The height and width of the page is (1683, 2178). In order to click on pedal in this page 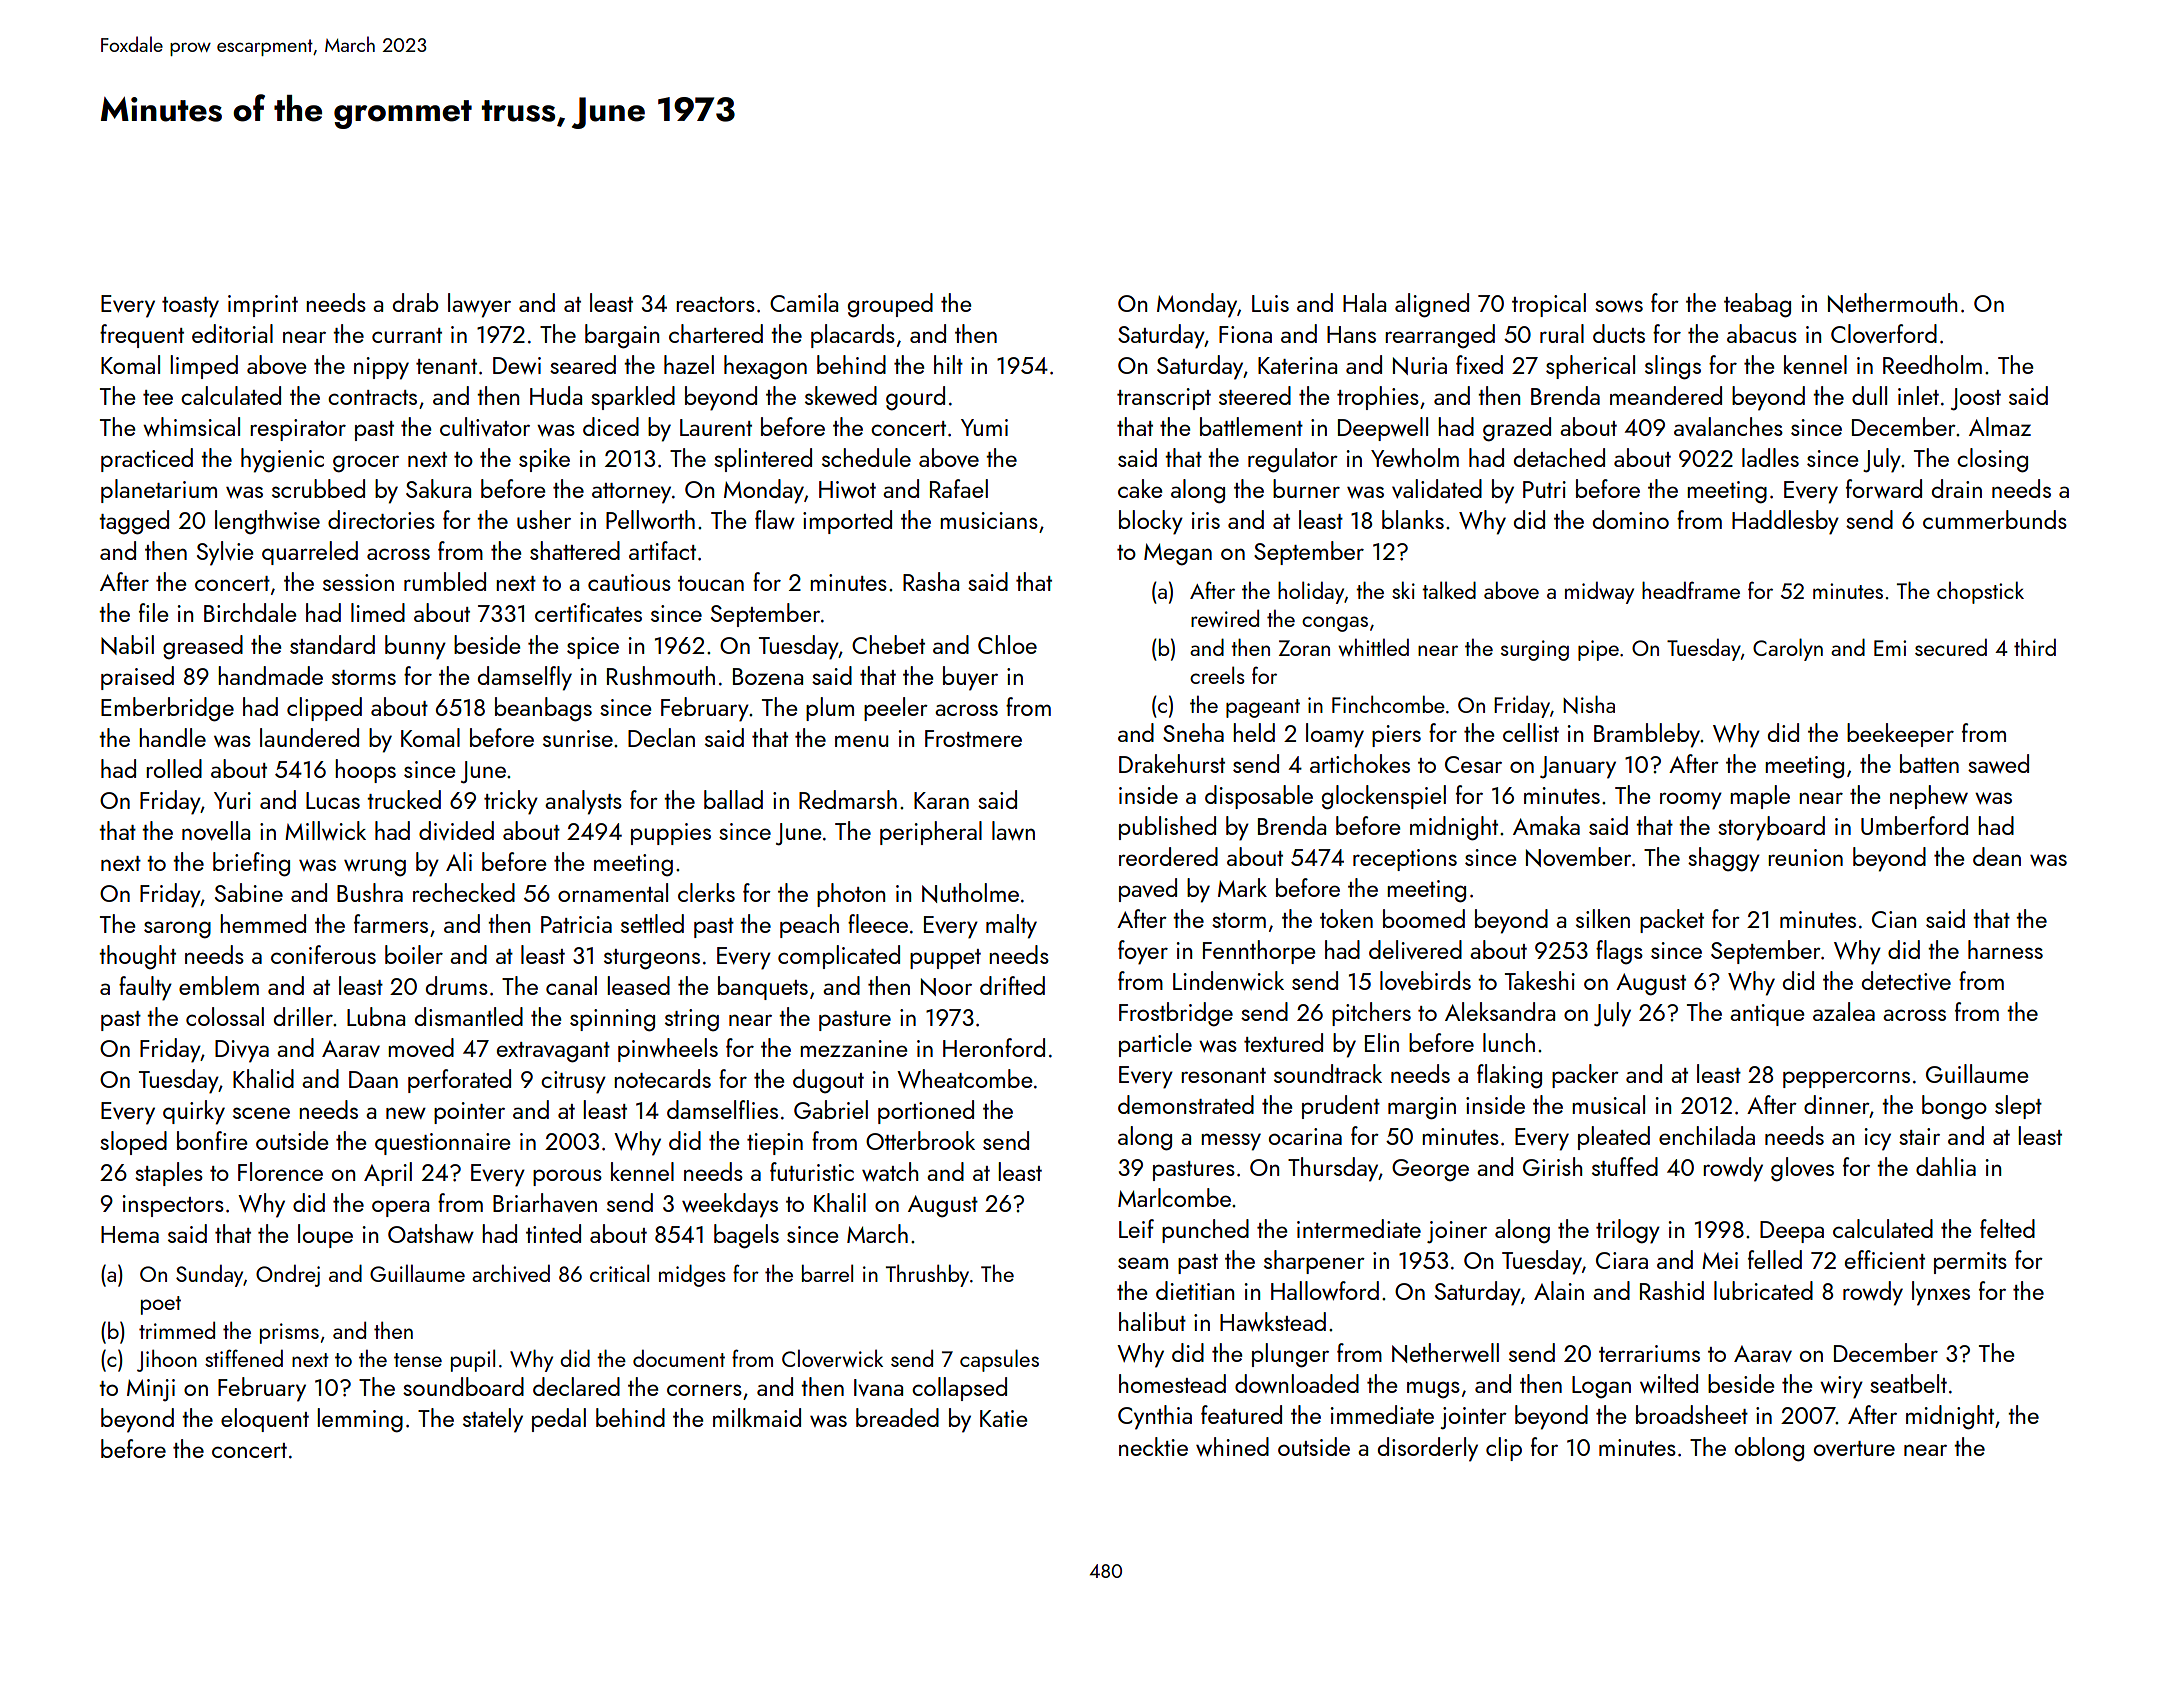, I will do `click(559, 1420)`.
